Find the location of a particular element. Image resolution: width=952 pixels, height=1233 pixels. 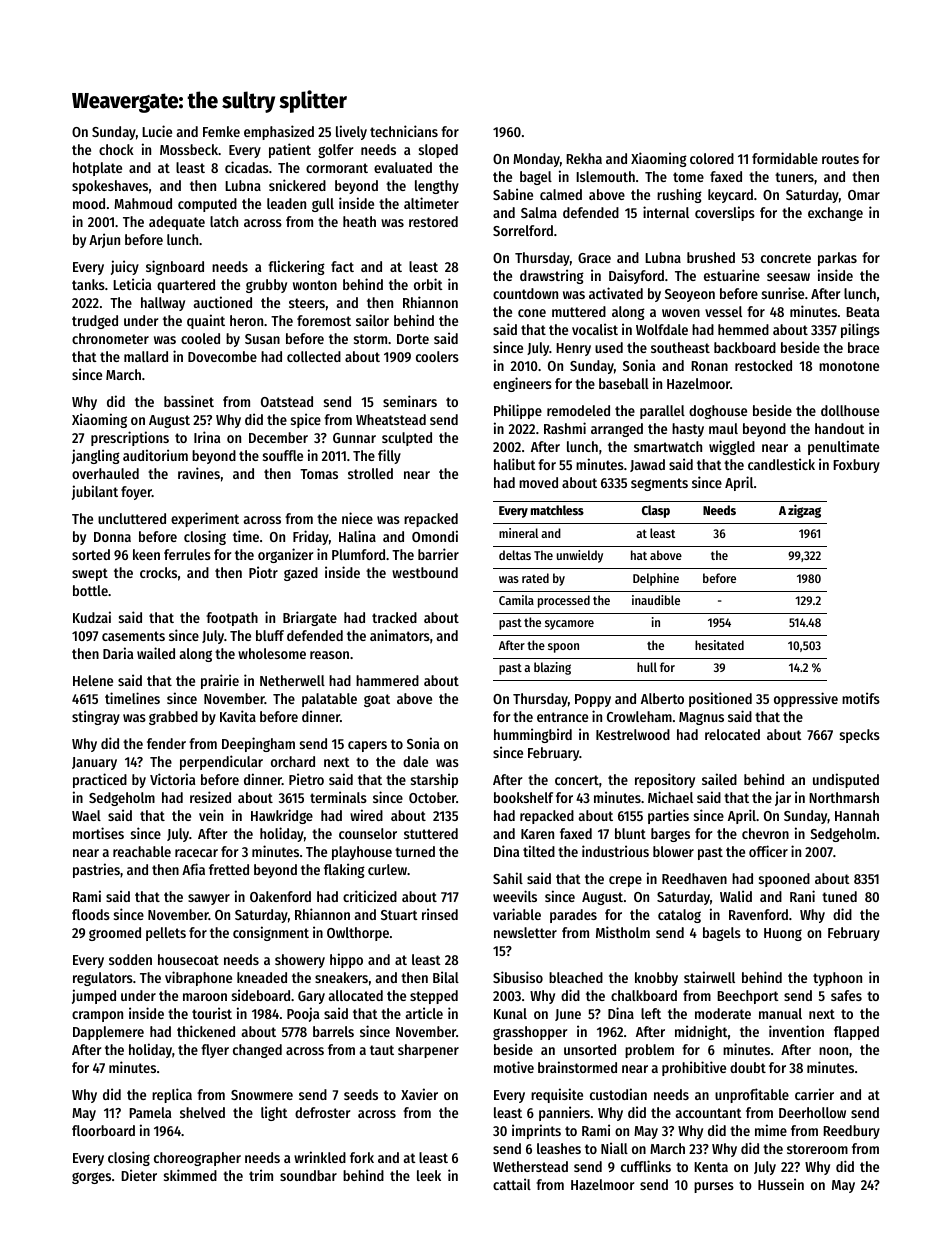

undisputed is located at coordinates (846, 780).
